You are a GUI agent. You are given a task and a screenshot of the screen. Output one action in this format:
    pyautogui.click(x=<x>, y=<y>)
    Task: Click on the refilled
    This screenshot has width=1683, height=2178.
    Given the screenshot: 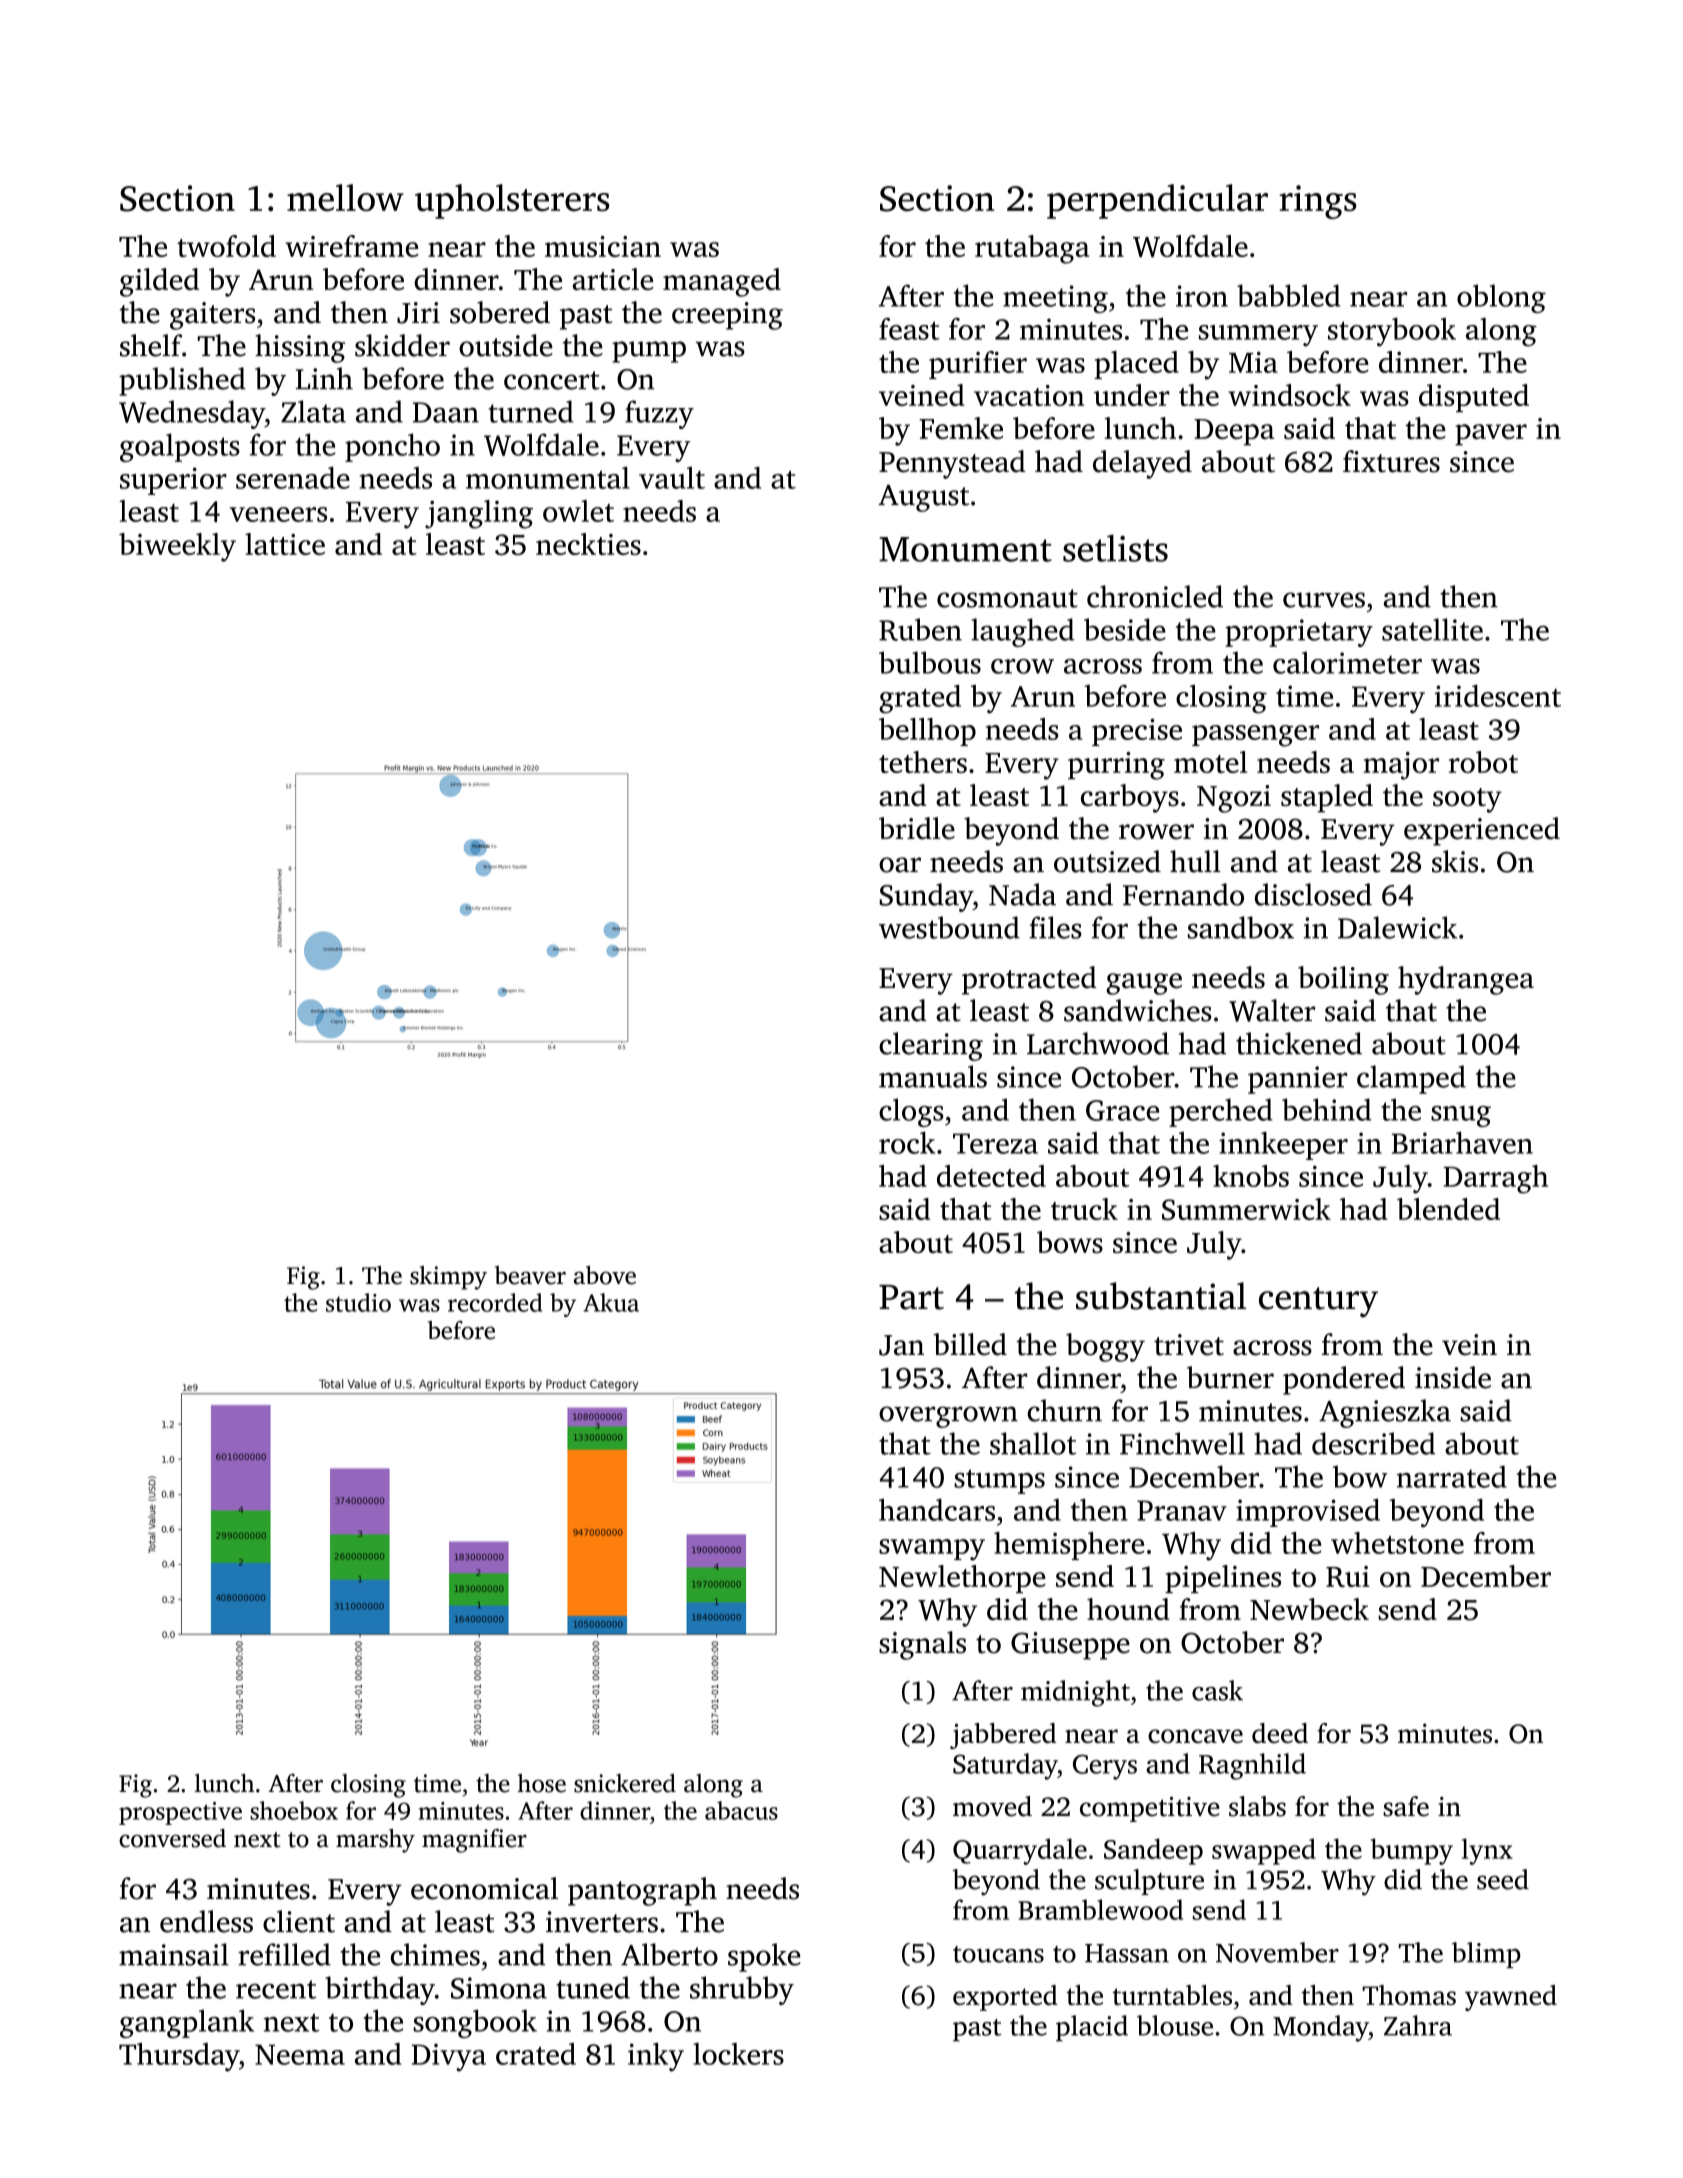 What is the action you would take?
    pyautogui.click(x=284, y=1954)
